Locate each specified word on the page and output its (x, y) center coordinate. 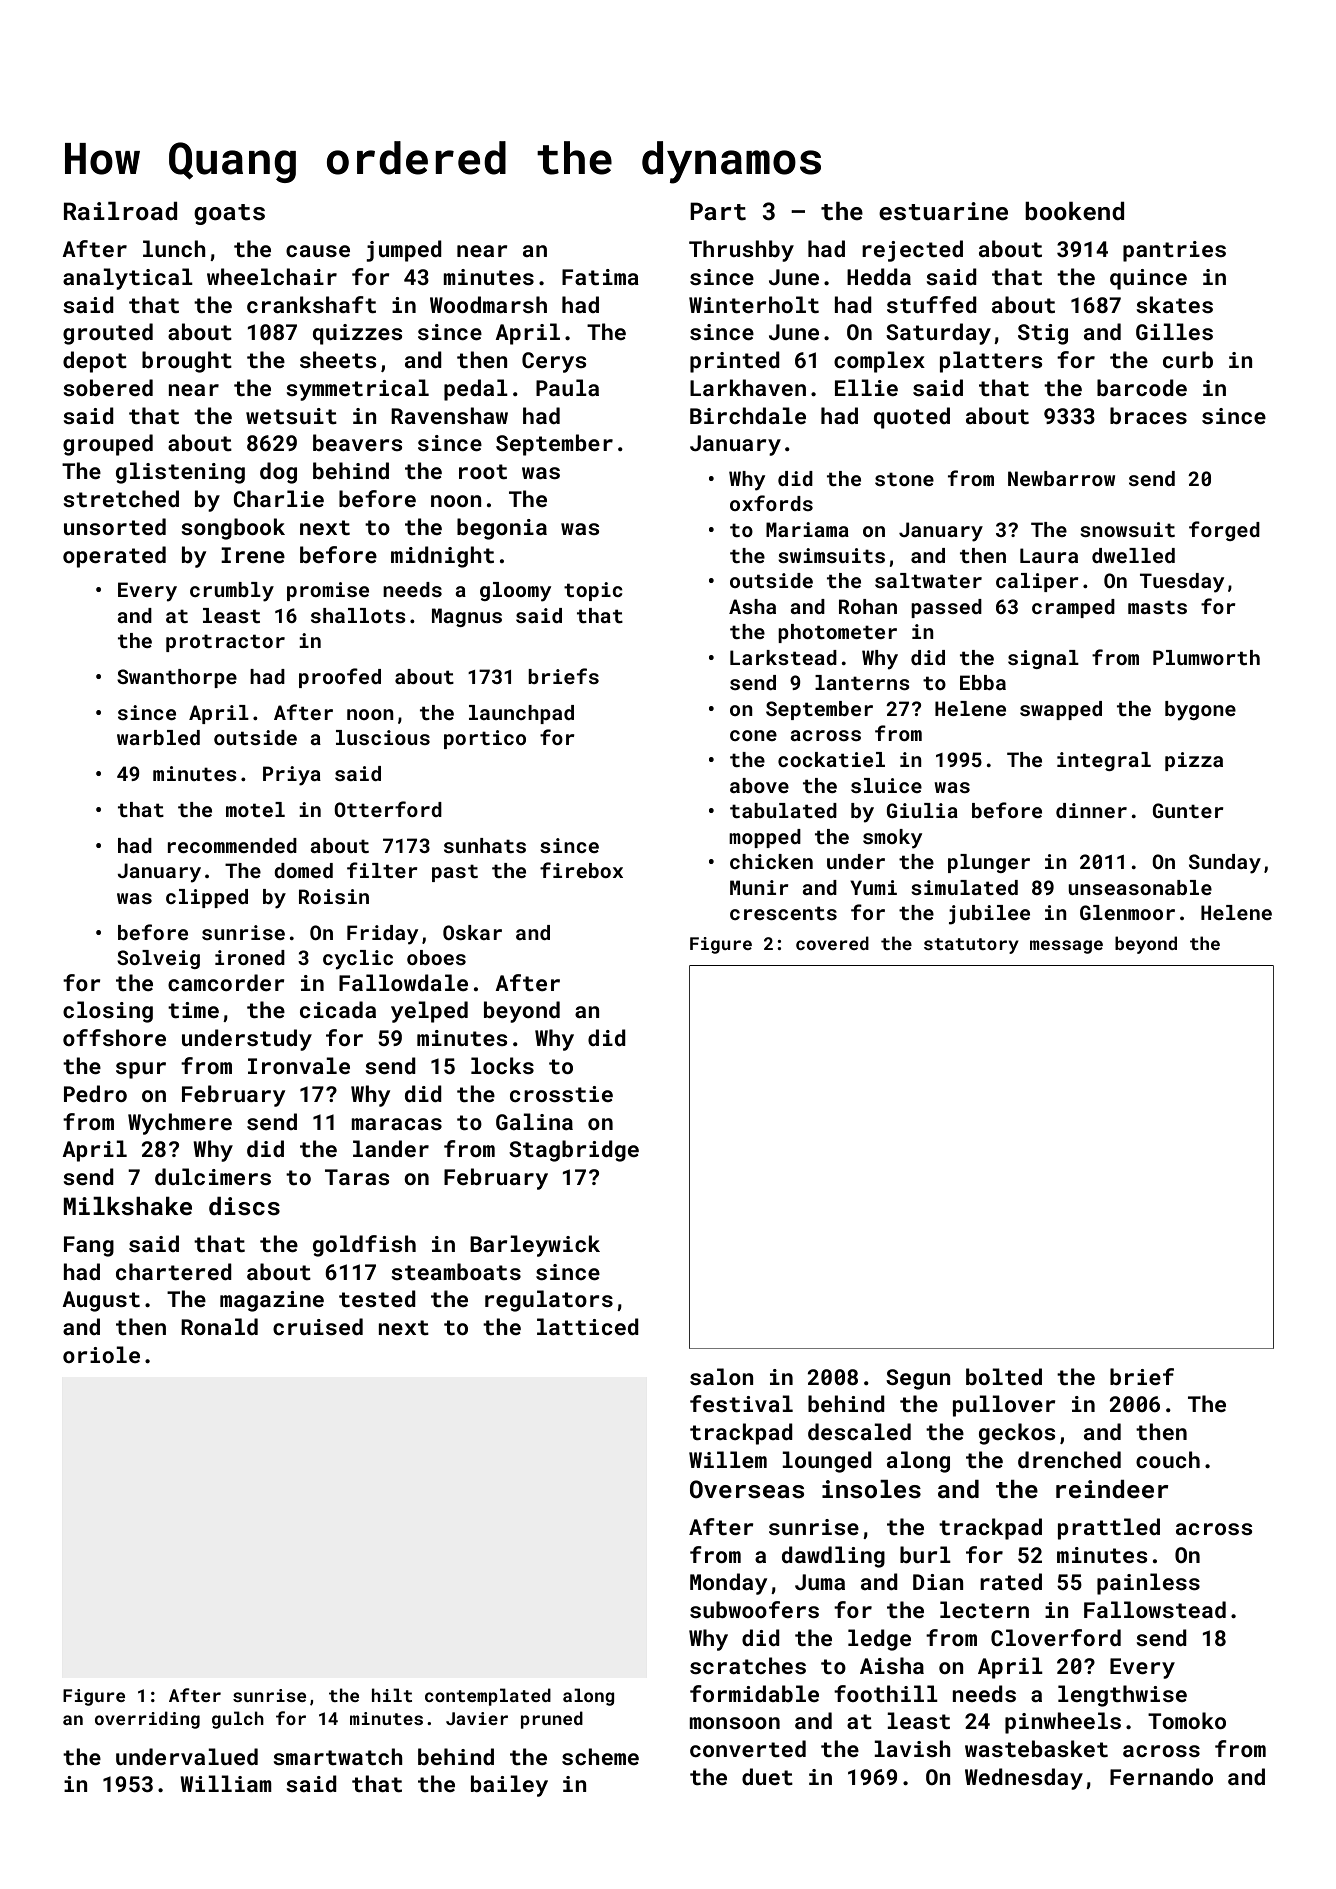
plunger (989, 863)
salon (722, 1376)
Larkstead (783, 657)
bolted (1004, 1376)
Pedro (95, 1093)
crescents (783, 913)
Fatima (600, 277)
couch (1168, 1459)
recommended (232, 845)
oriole (101, 1354)
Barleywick (535, 1246)
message (1066, 947)
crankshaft (311, 304)
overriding (147, 1720)
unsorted (115, 526)
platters (991, 362)
